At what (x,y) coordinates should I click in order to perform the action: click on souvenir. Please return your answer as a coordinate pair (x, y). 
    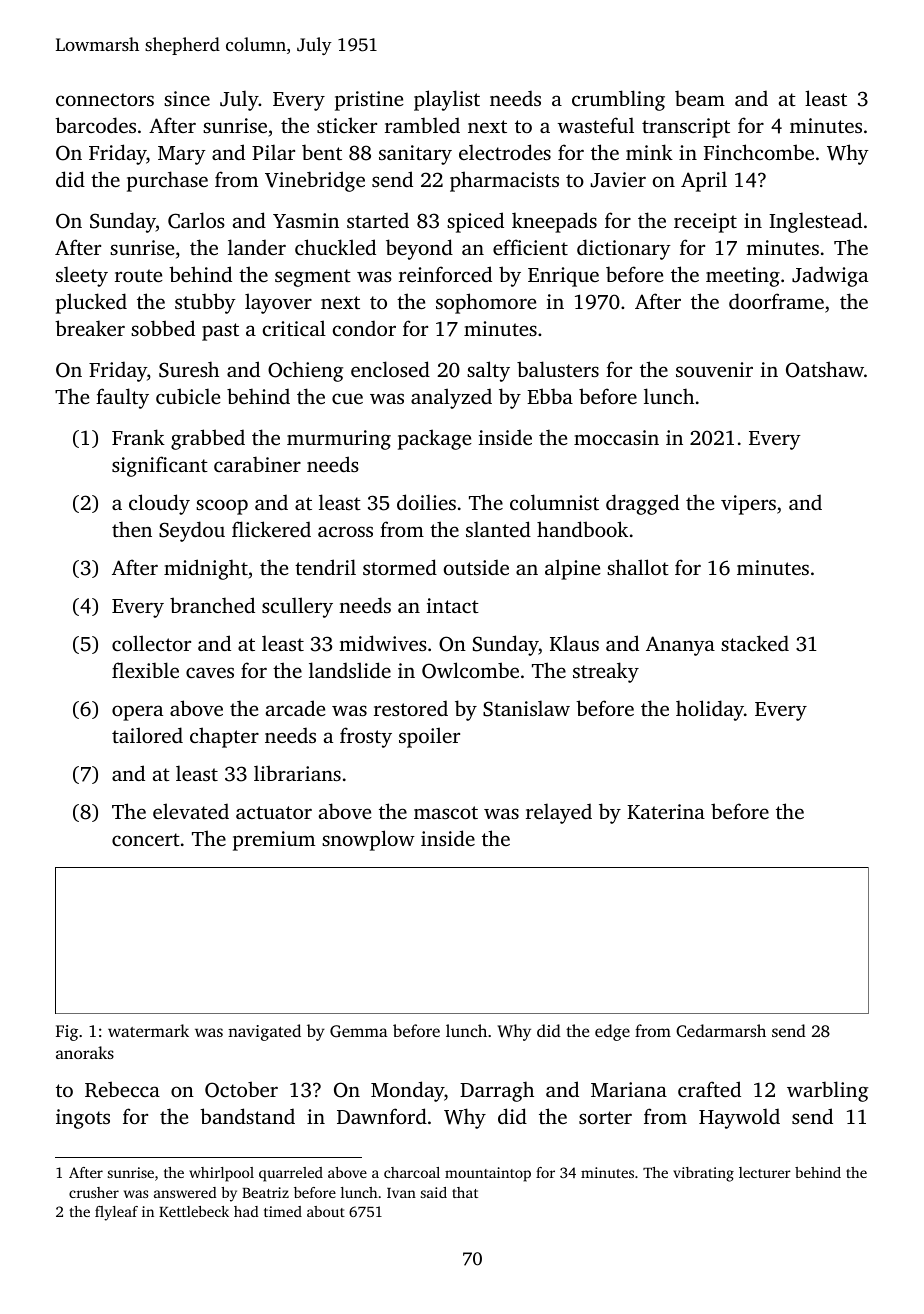
    Looking at the image, I should click on (714, 369).
